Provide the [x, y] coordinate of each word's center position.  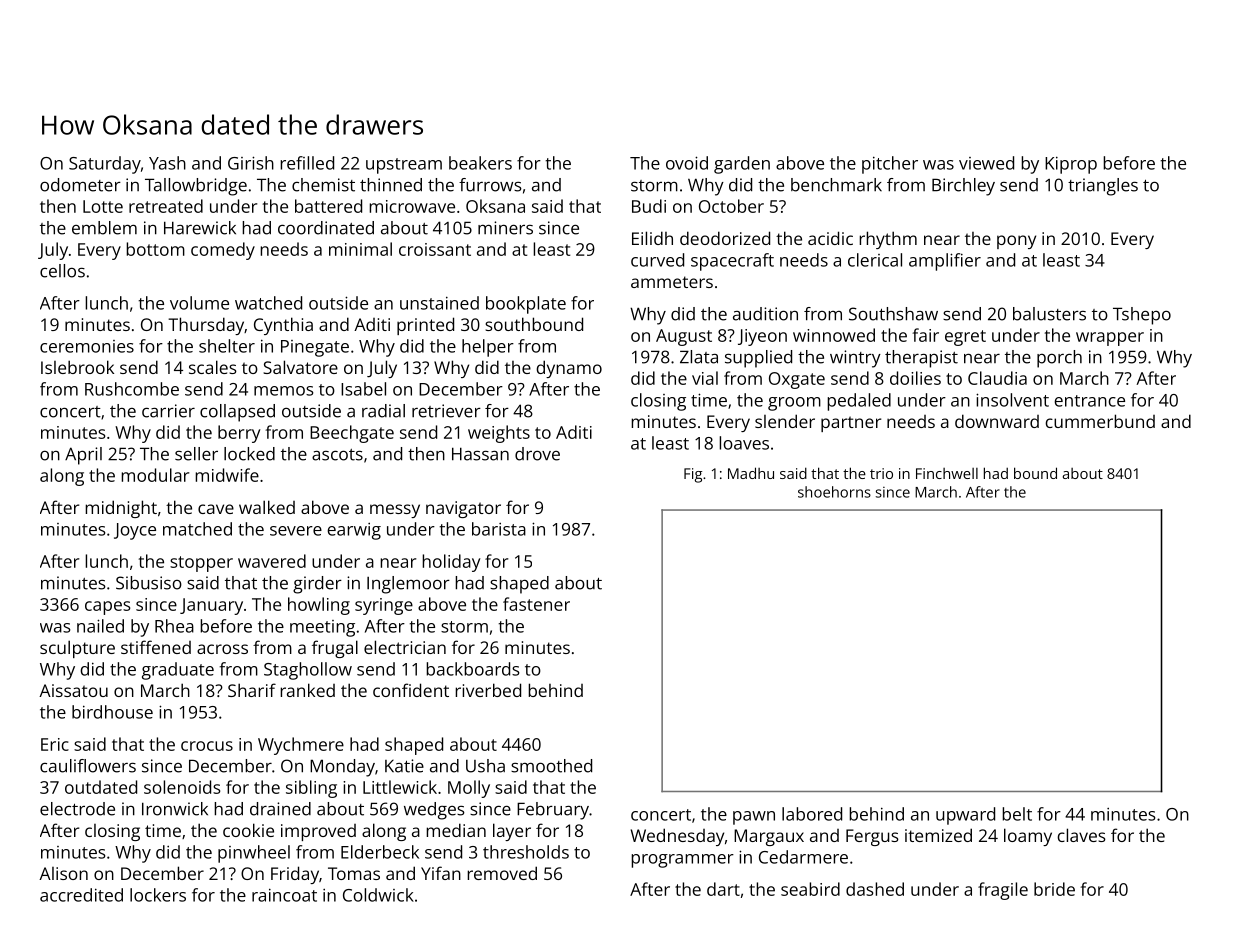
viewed [986, 163]
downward [997, 421]
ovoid [687, 163]
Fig [693, 475]
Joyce [135, 531]
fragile [1003, 891]
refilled [307, 163]
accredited [81, 895]
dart [723, 889]
